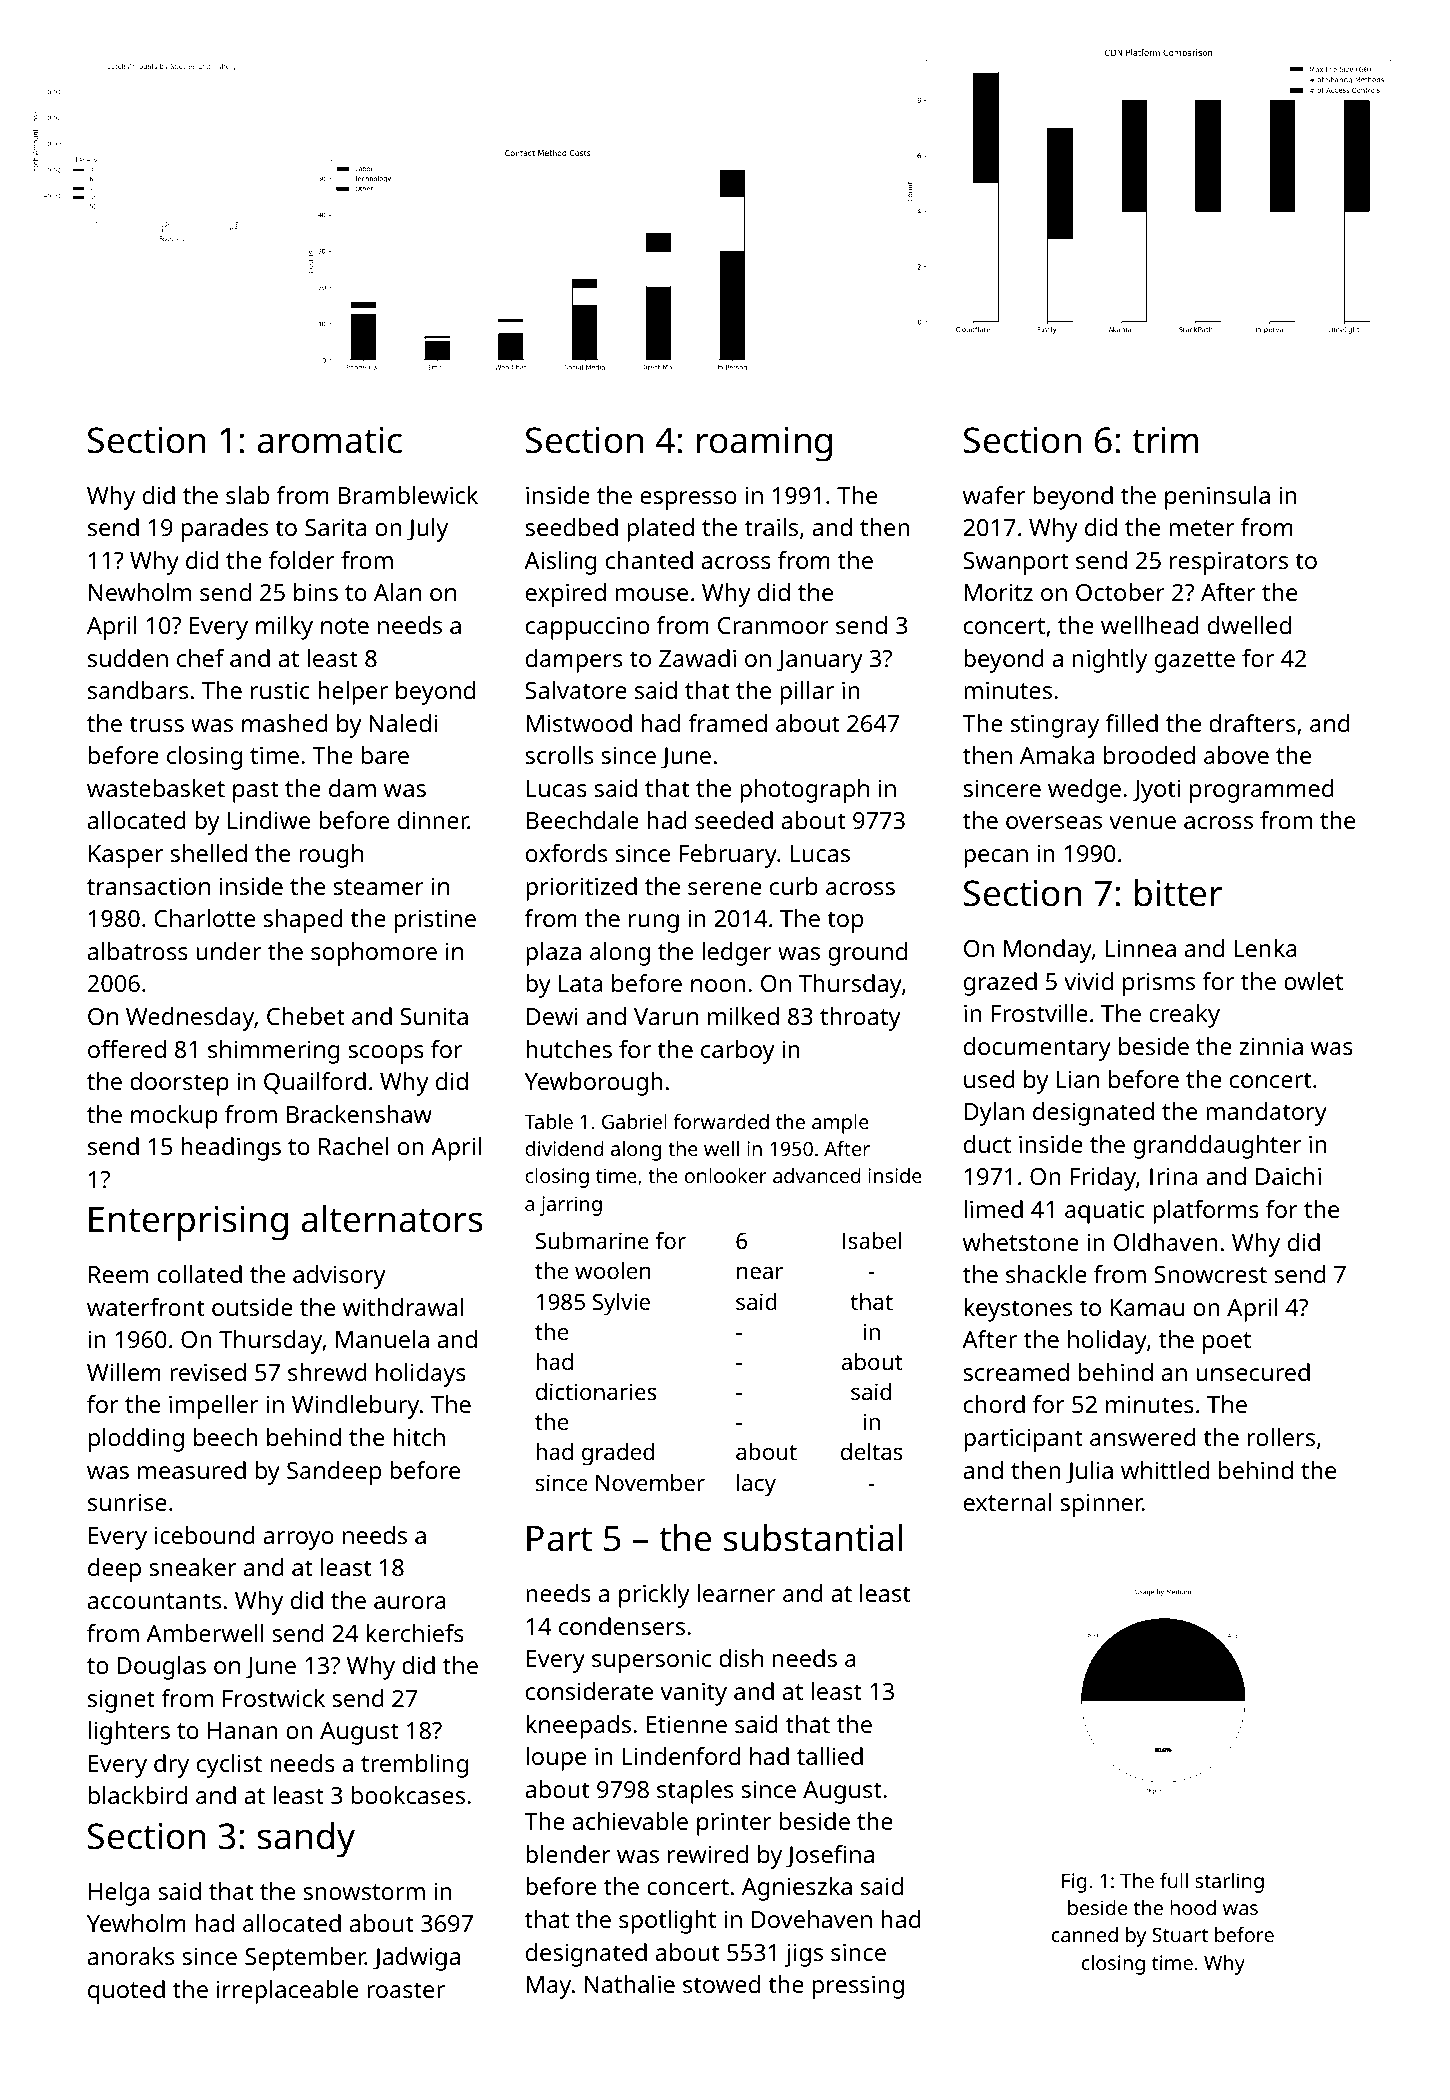  What do you see at coordinates (1110, 661) in the document?
I see `nightly` at bounding box center [1110, 661].
